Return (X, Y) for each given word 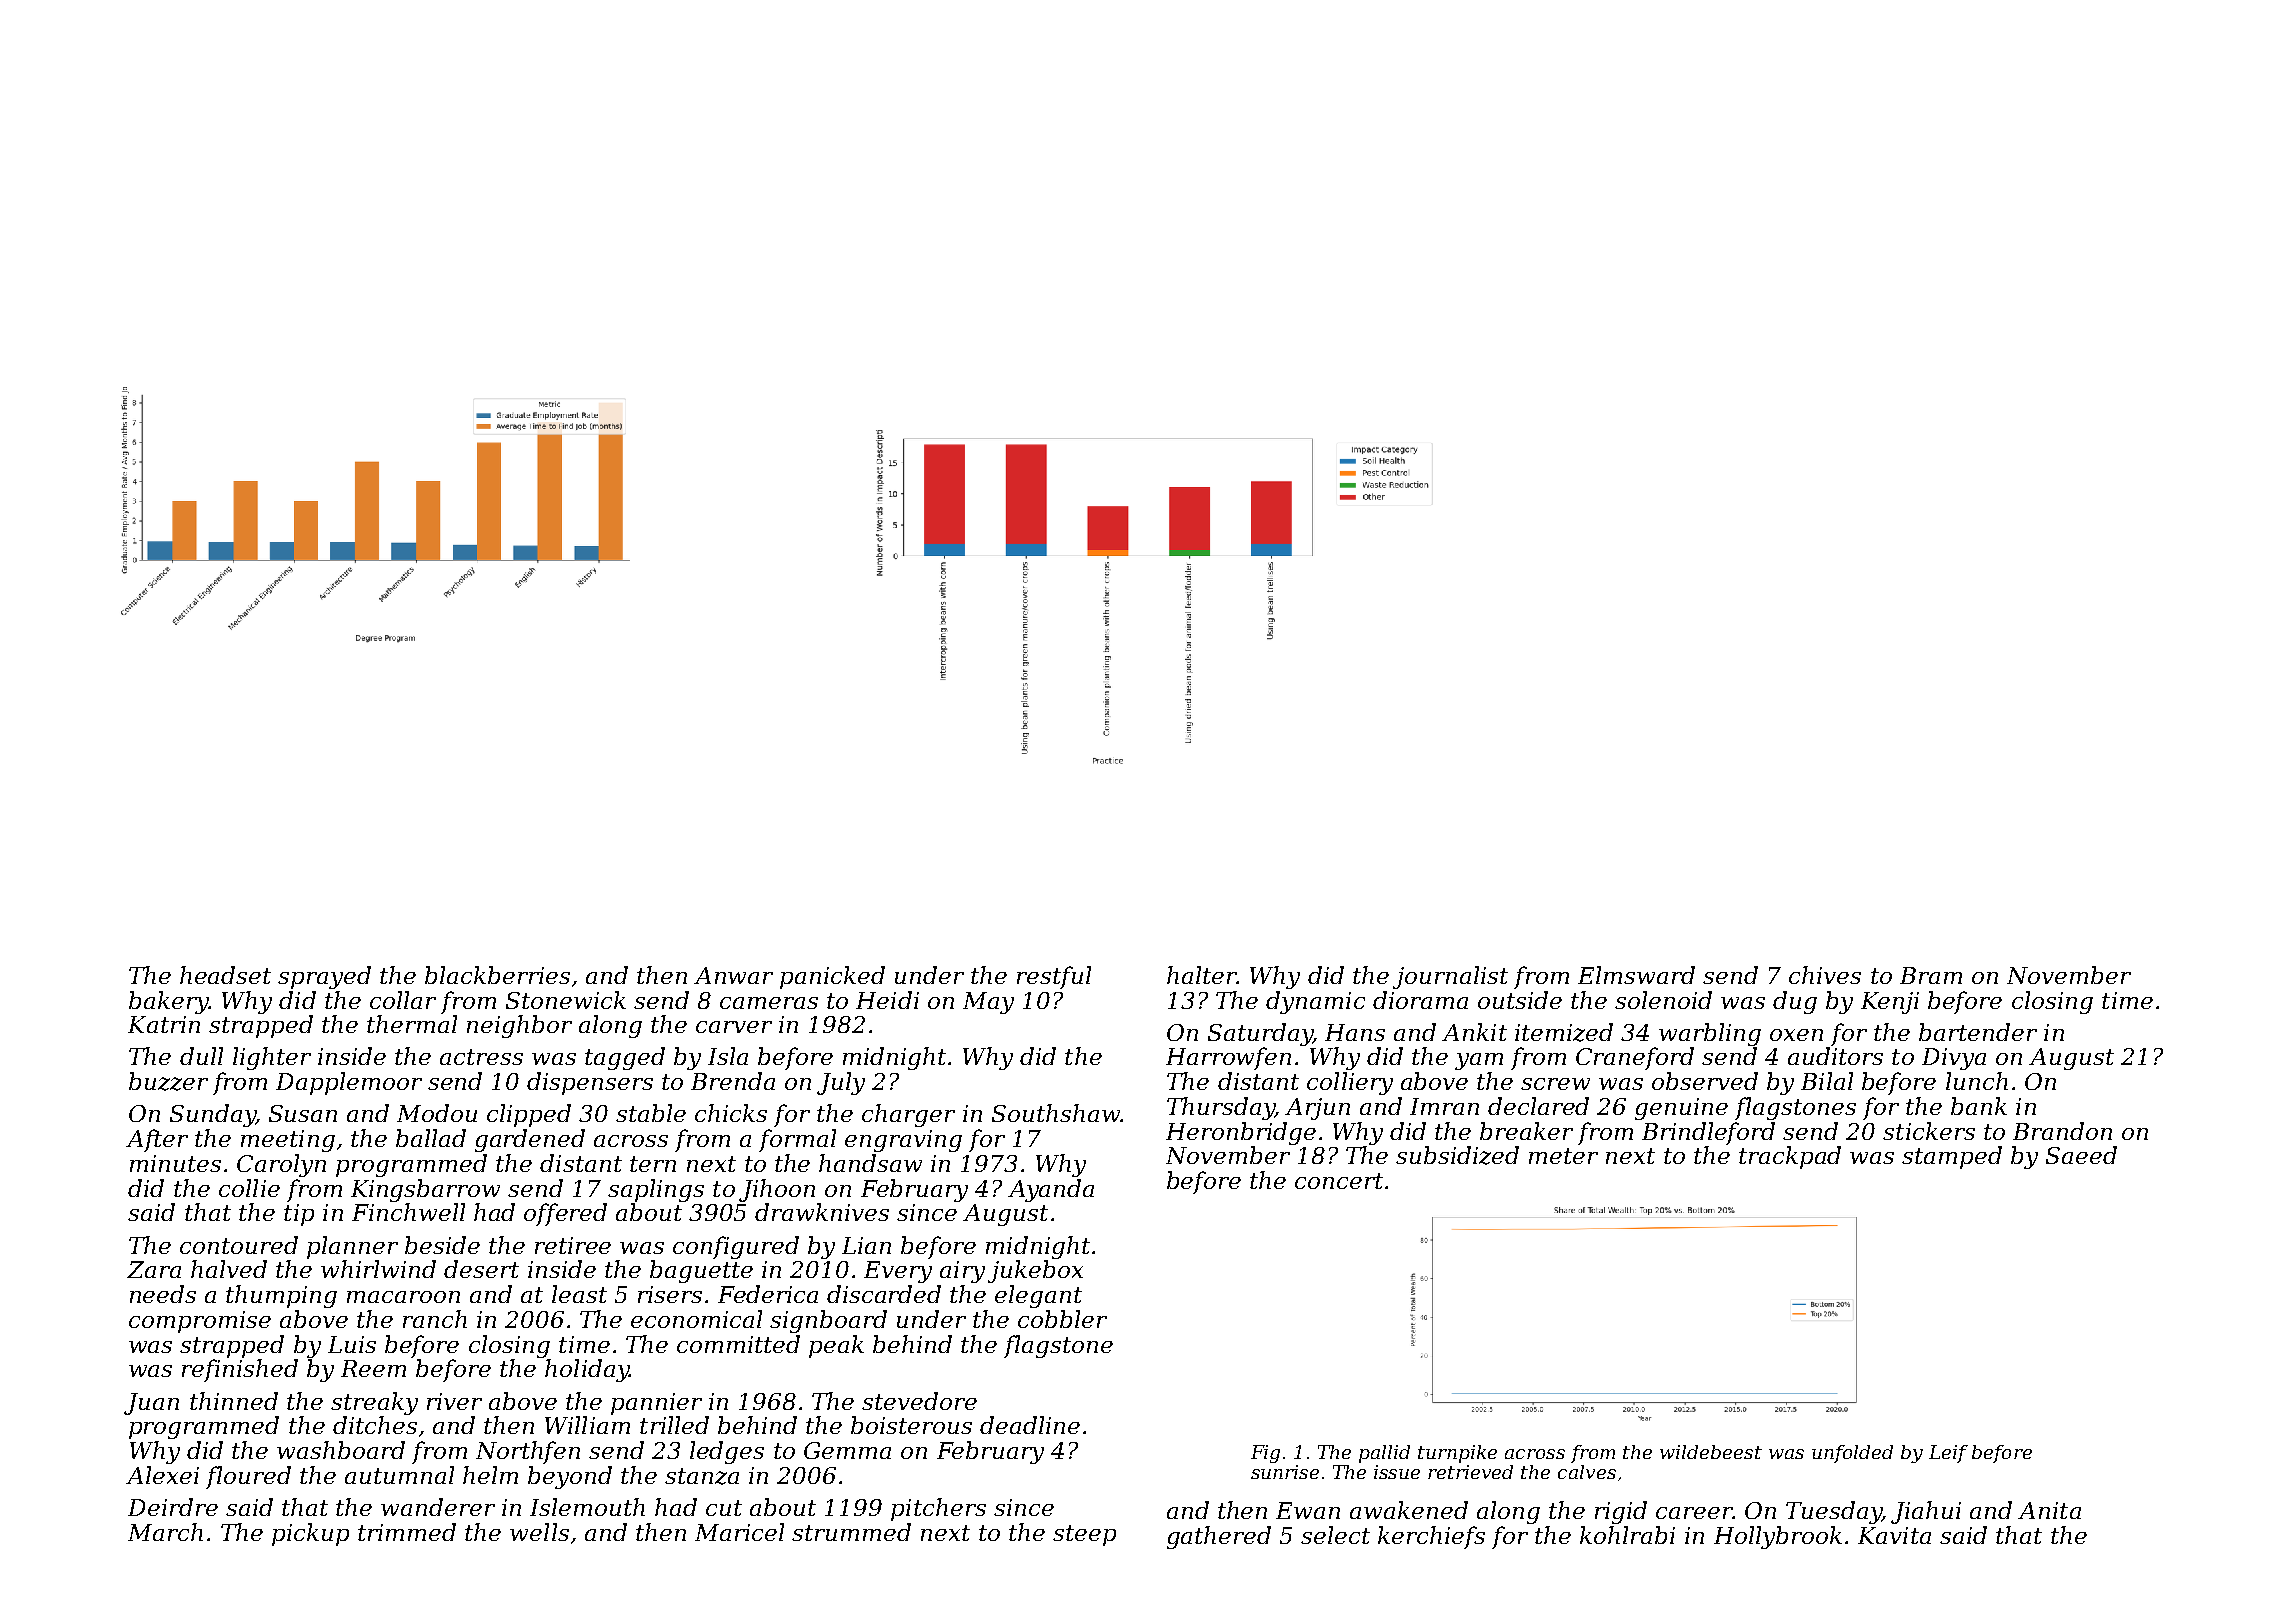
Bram (1931, 975)
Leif (1948, 1454)
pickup (310, 1534)
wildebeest (1711, 1452)
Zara (154, 1269)
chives (1825, 975)
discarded (884, 1294)
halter (1202, 975)
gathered (1219, 1537)
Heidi (887, 1000)
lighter (272, 1058)
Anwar (733, 975)
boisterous (911, 1425)
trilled (674, 1425)
